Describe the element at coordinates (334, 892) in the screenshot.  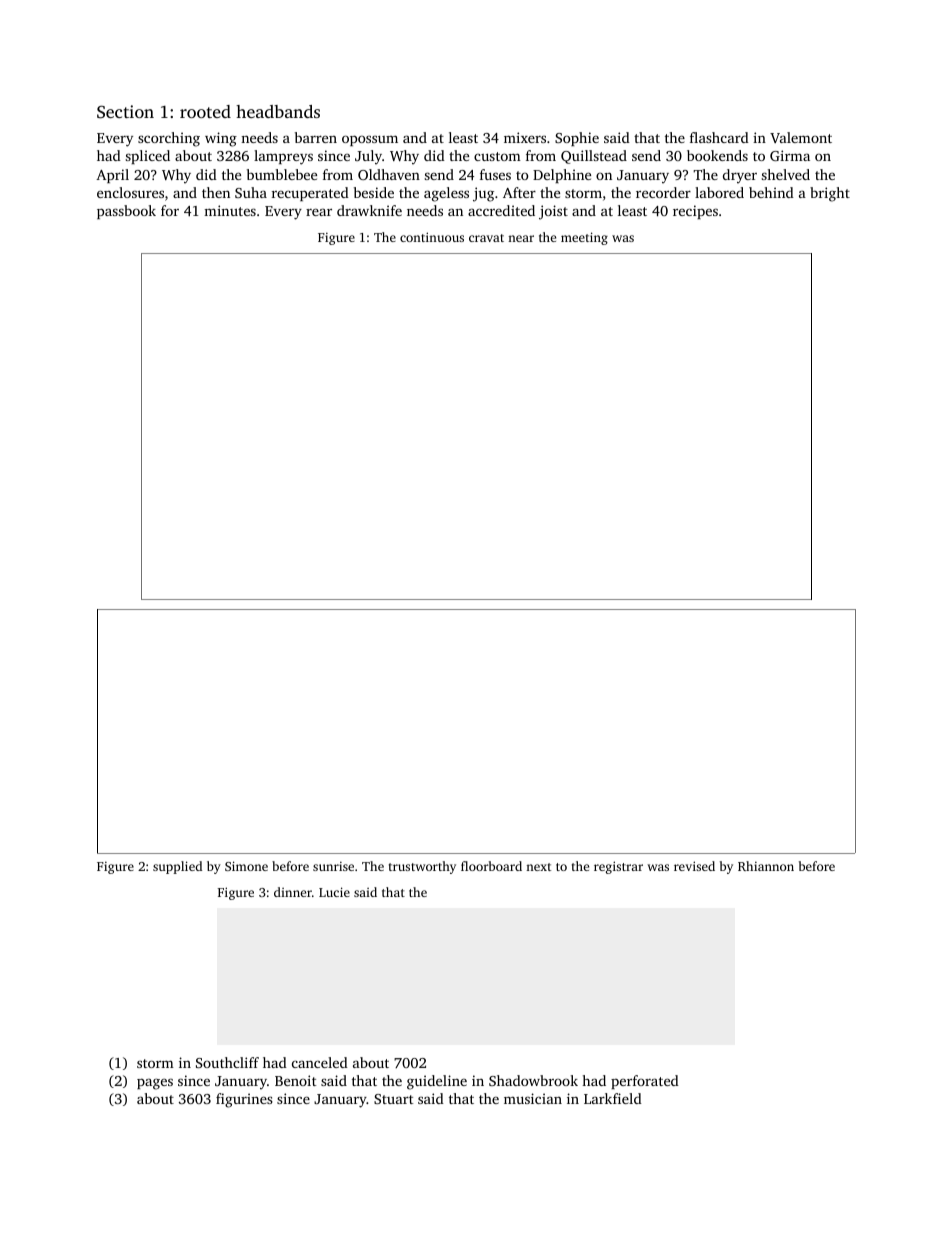
I see `Lucie` at that location.
